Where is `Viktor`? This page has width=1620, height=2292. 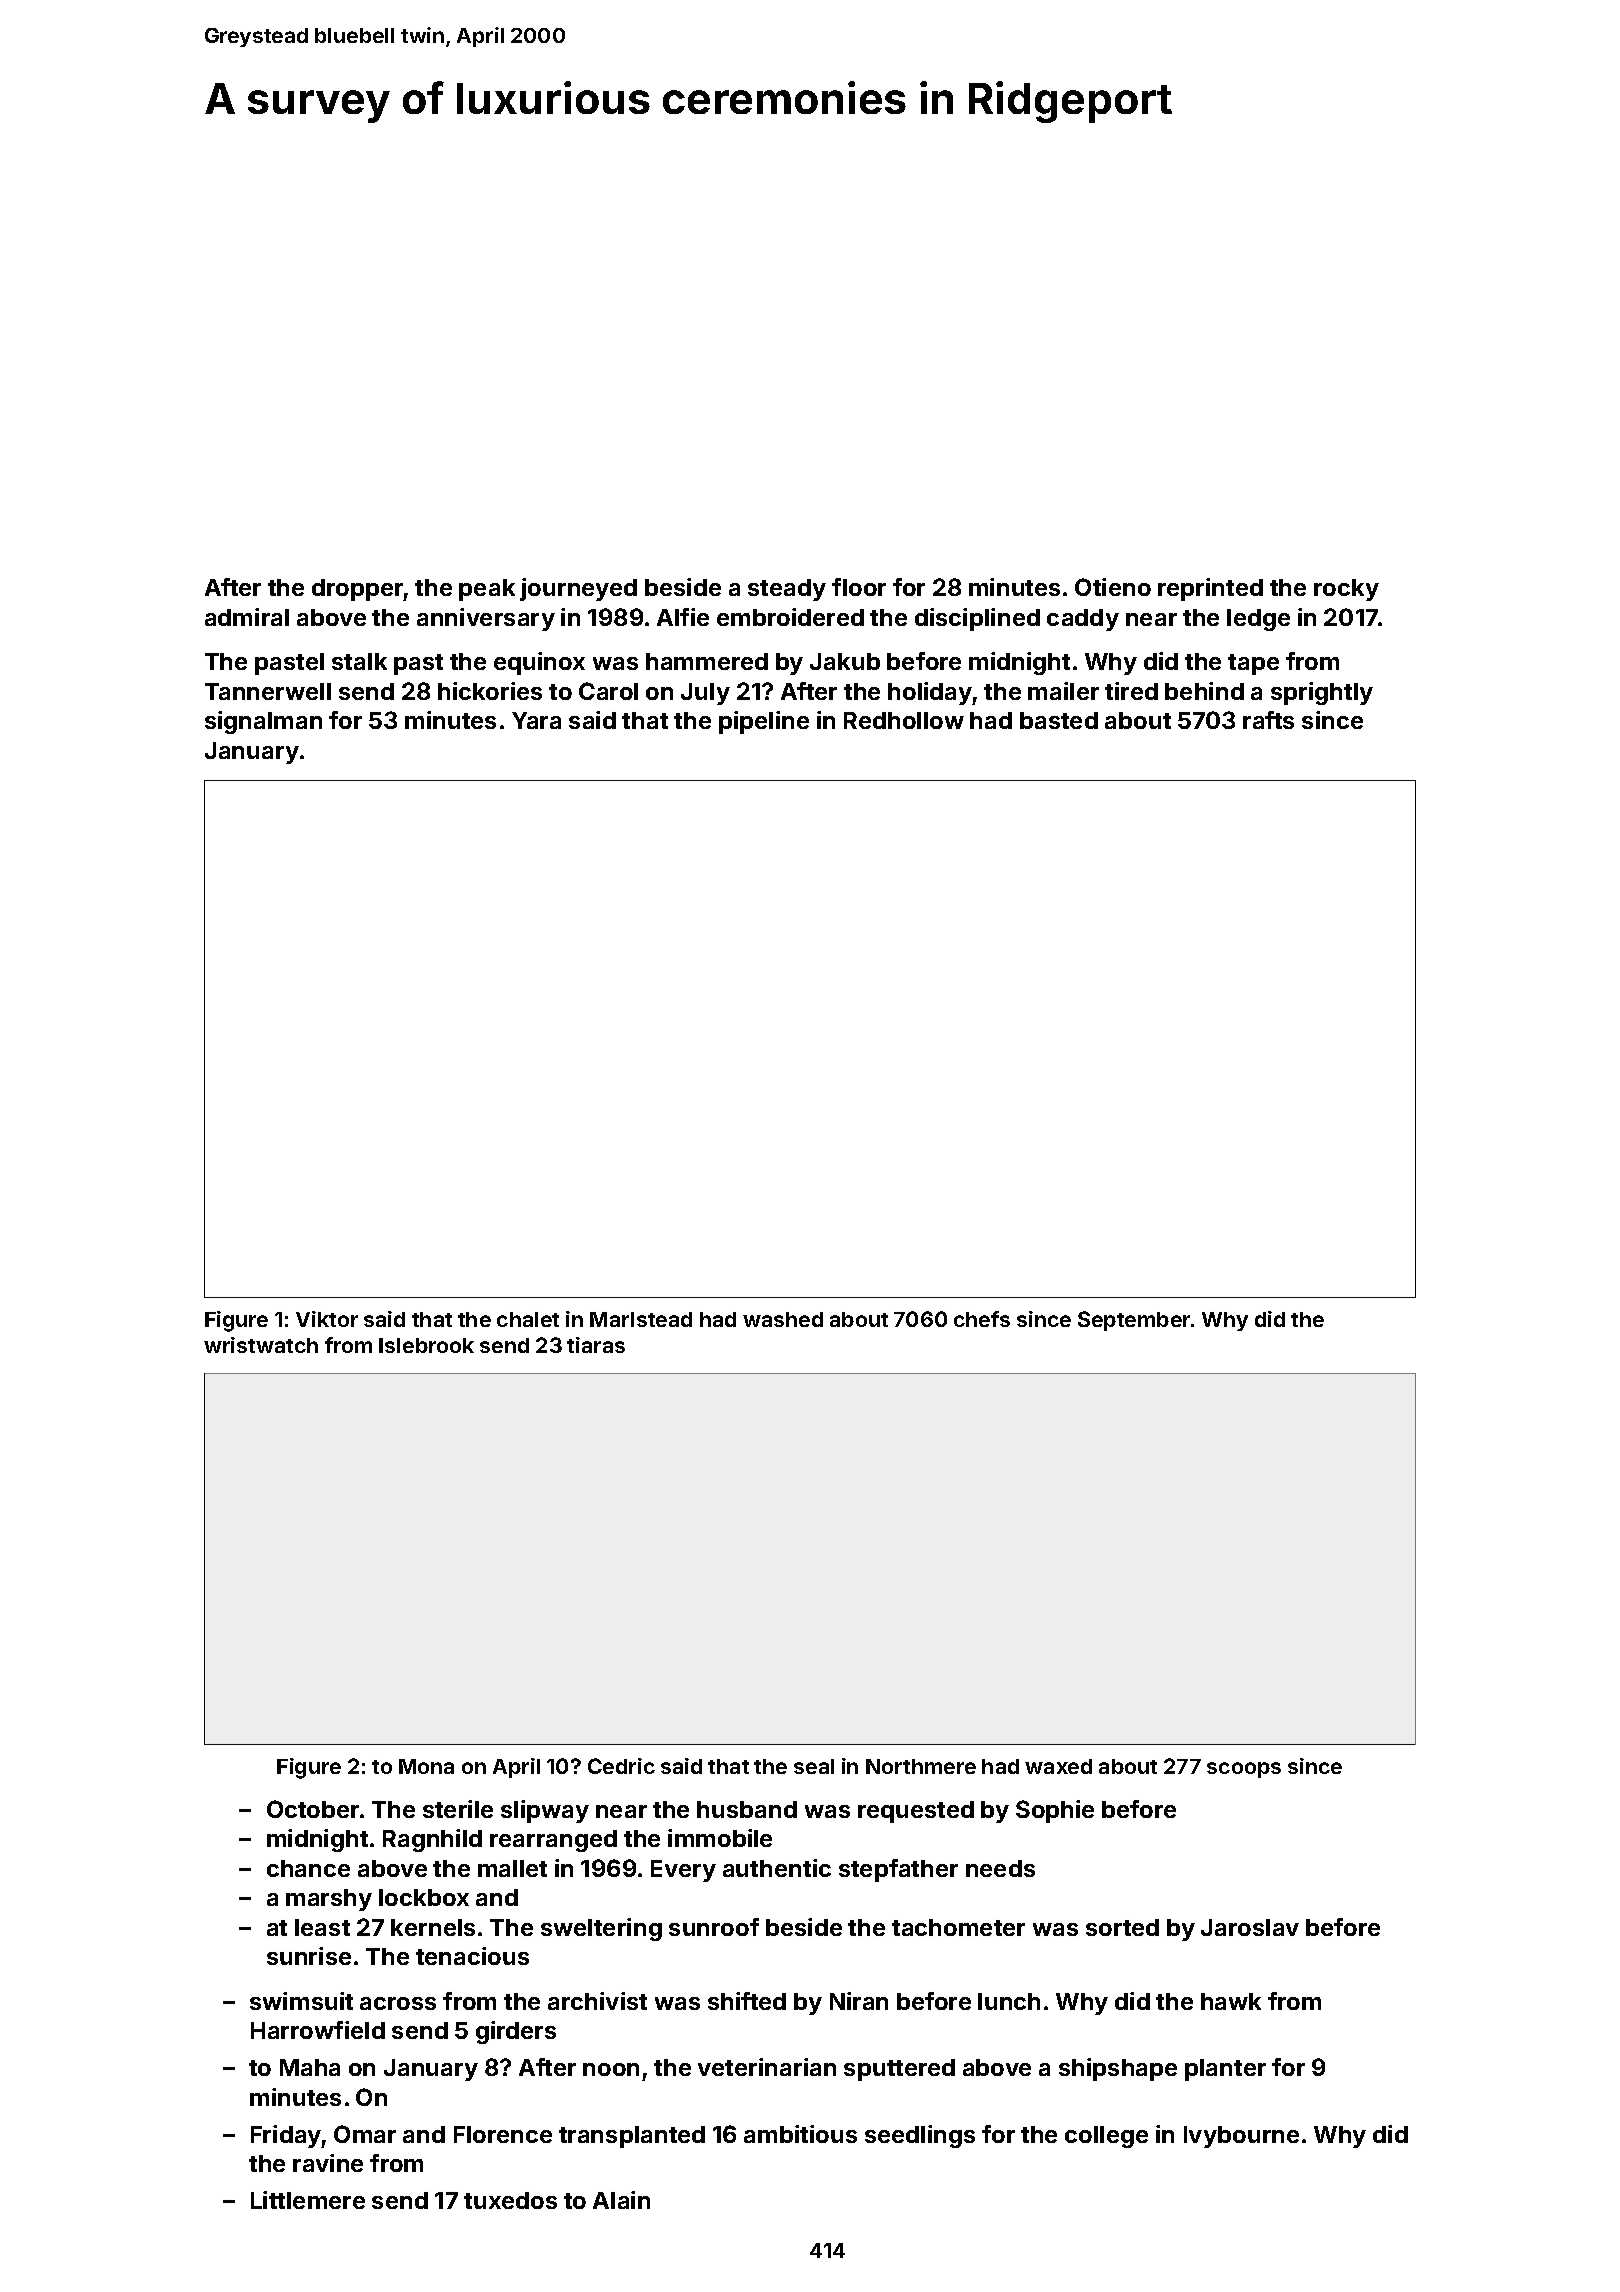
Viktor is located at coordinates (327, 1319).
